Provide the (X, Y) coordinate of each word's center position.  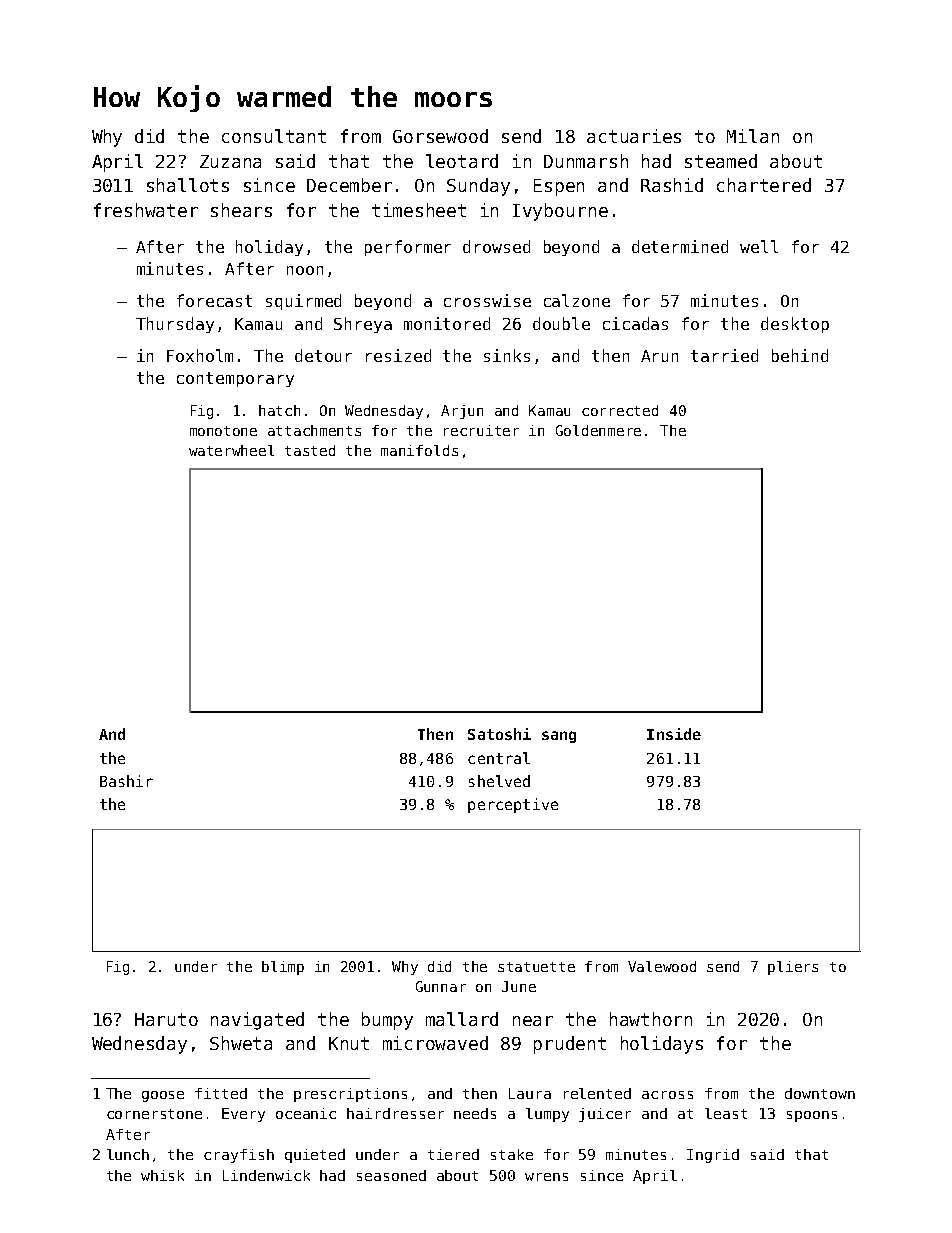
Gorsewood (440, 136)
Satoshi (499, 734)
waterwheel (231, 450)
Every (243, 1115)
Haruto (166, 1019)
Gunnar (441, 986)
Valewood (662, 966)
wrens (546, 1177)
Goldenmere (598, 430)
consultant (274, 136)
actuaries (634, 136)
